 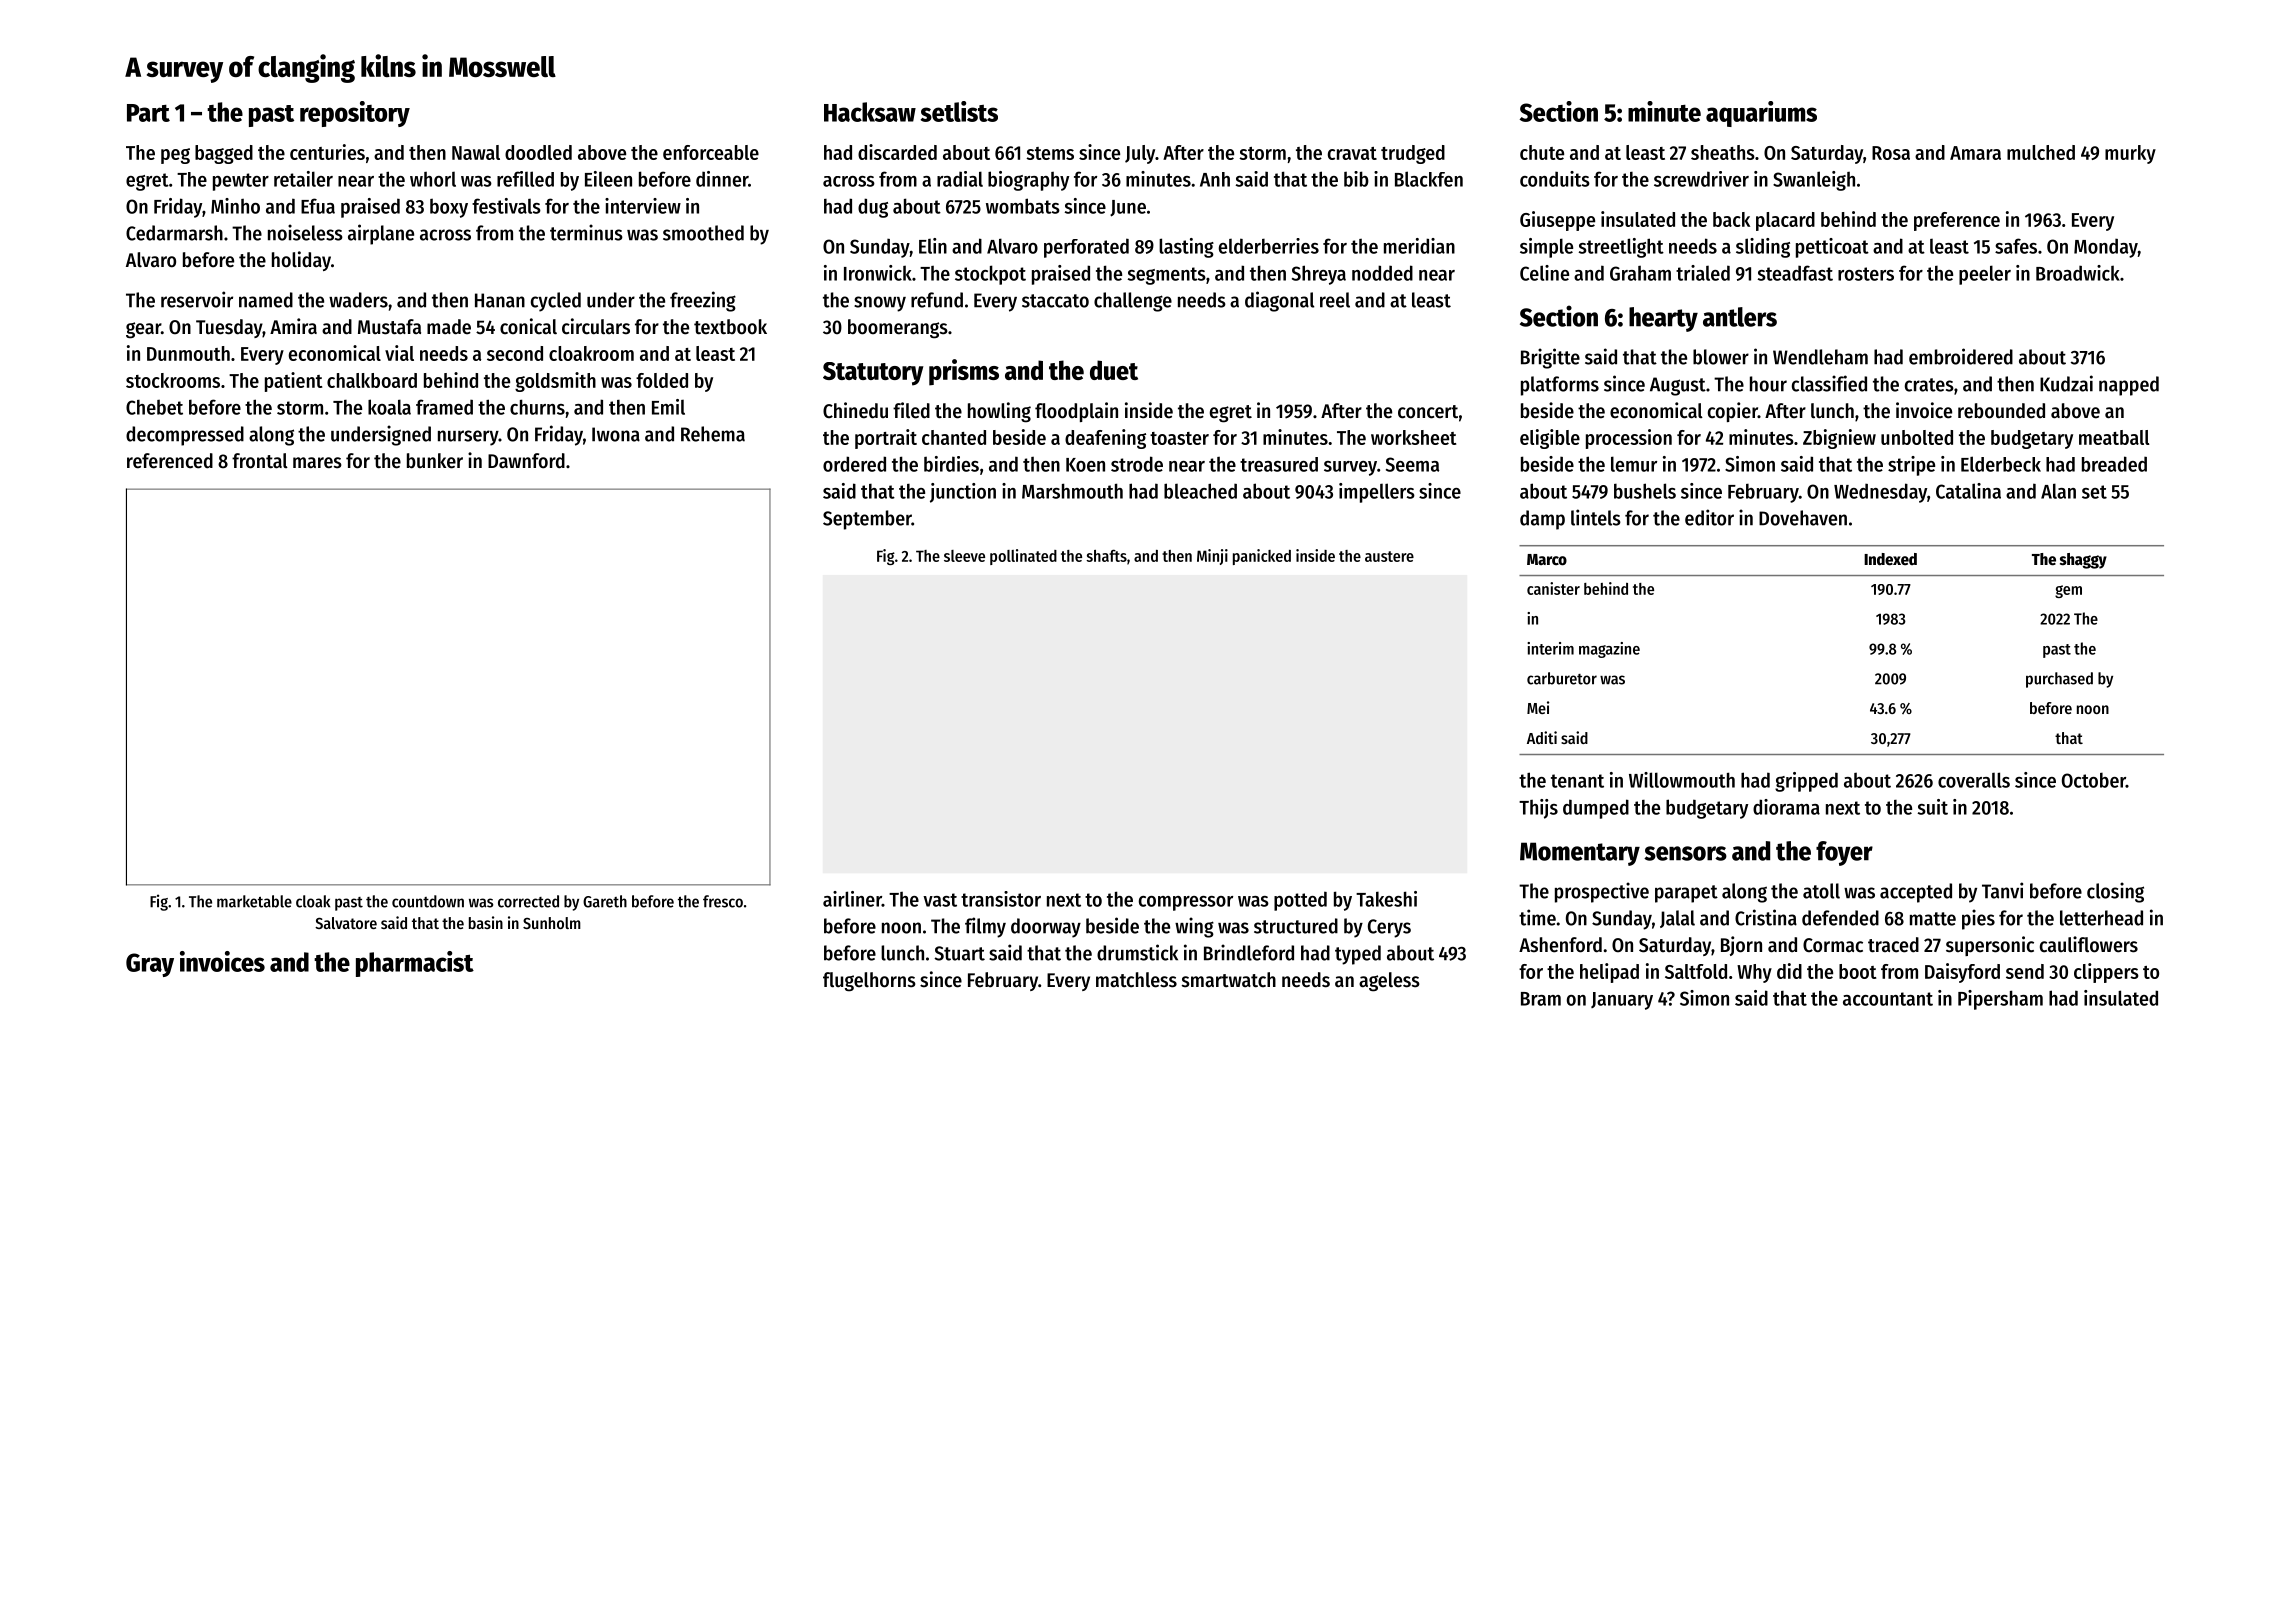 What do you see at coordinates (1137, 952) in the screenshot?
I see `drumstick` at bounding box center [1137, 952].
